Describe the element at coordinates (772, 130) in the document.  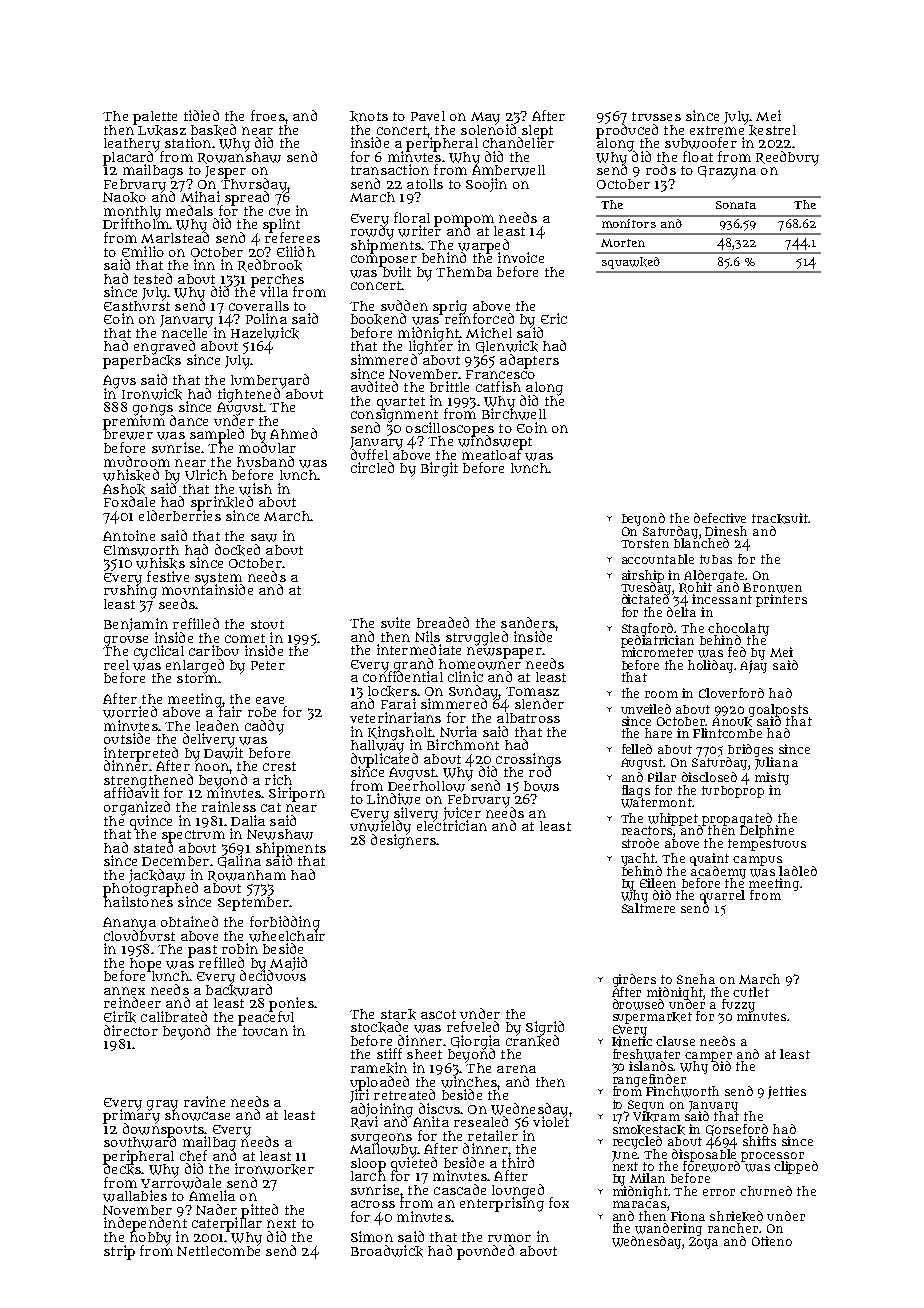
I see `kestrel` at that location.
